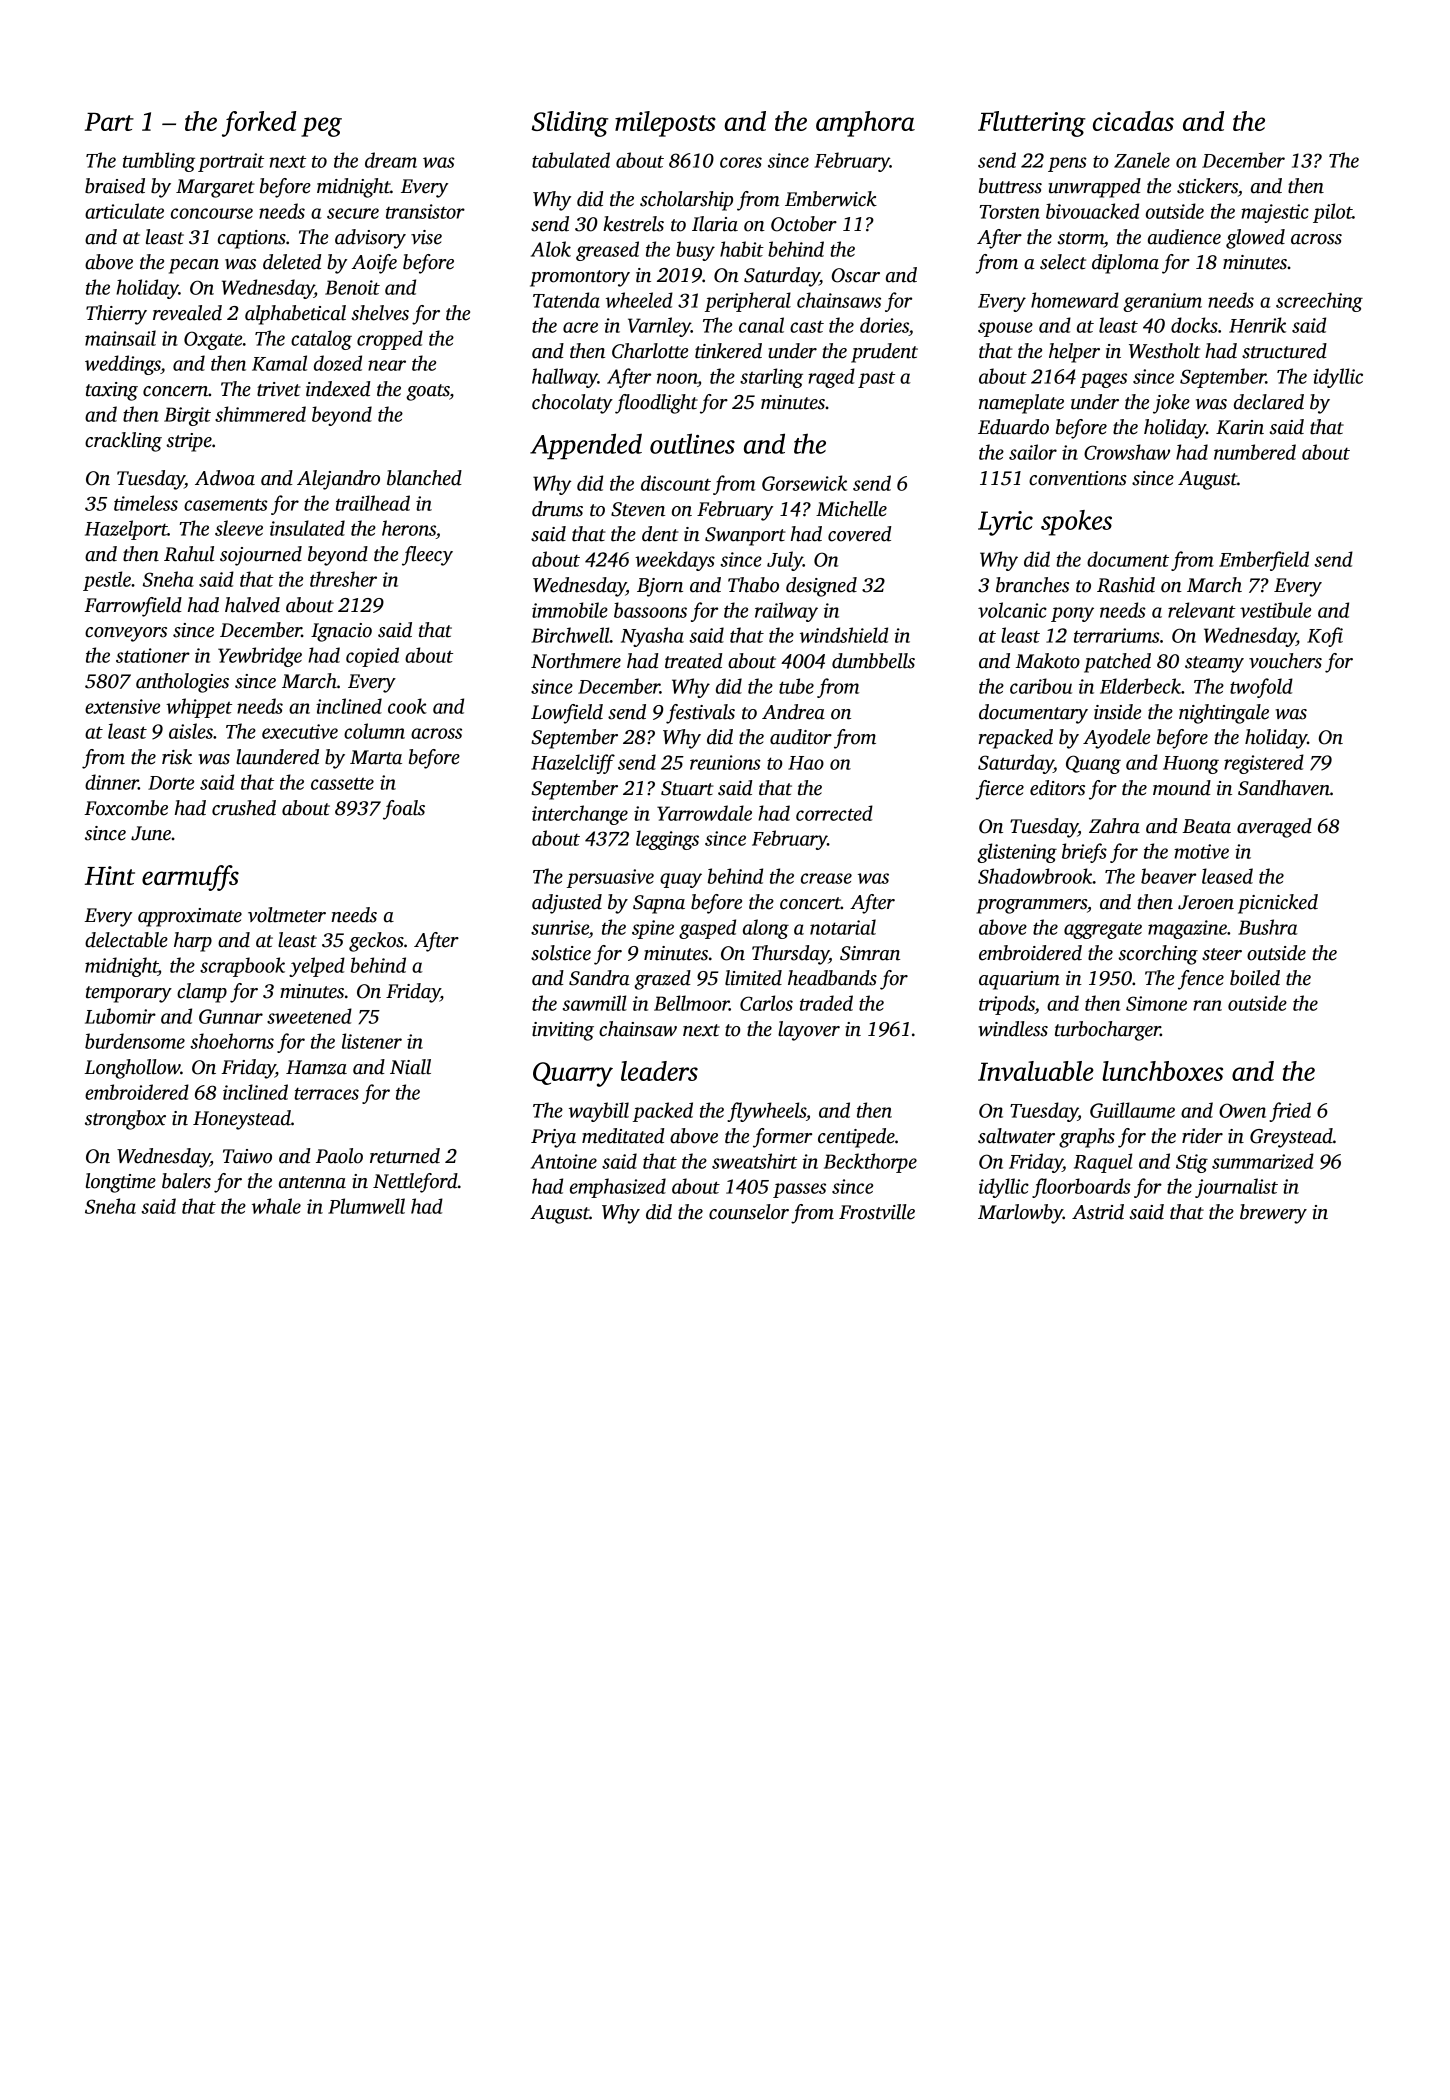  I want to click on peg, so click(321, 127).
